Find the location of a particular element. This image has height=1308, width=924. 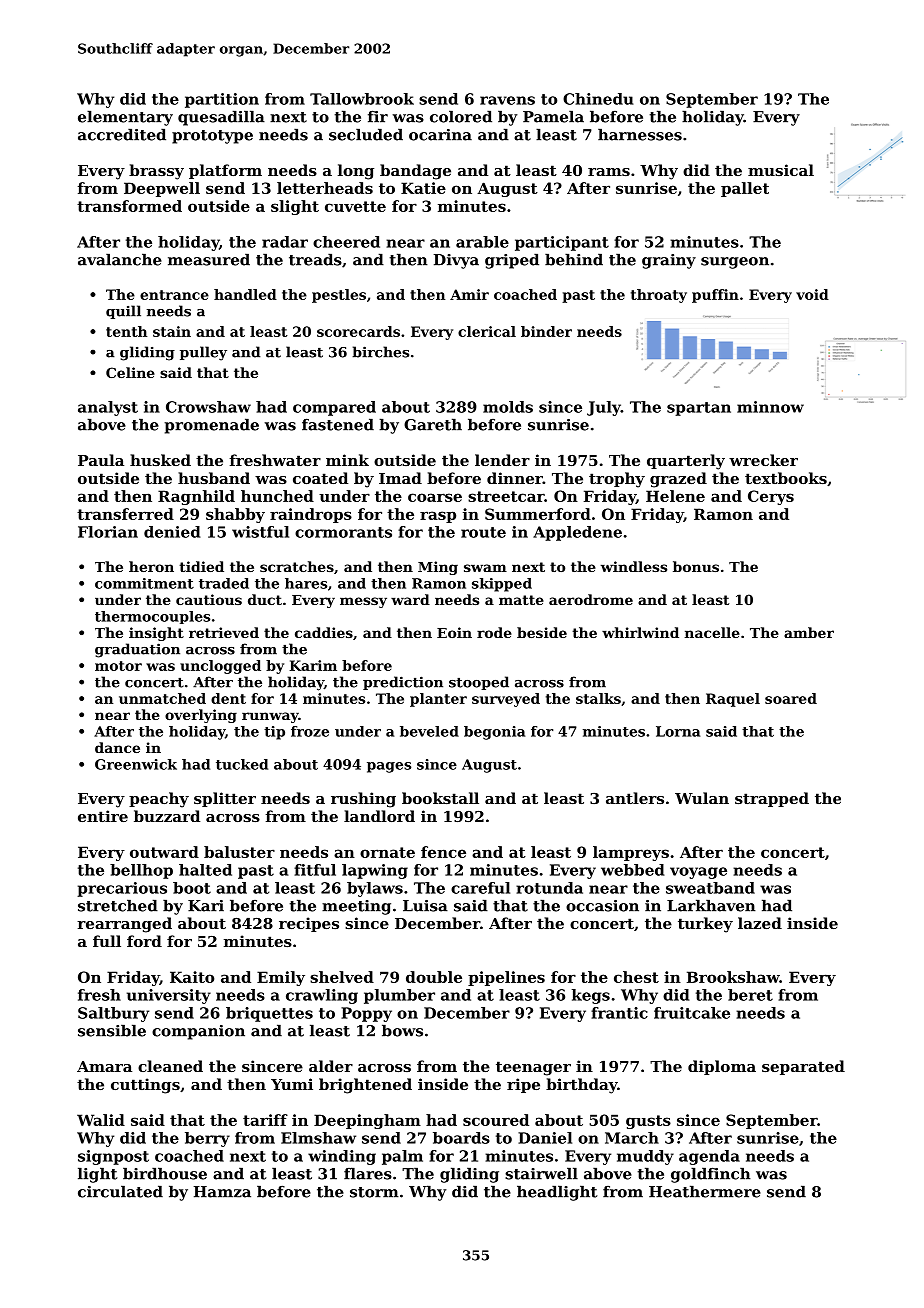

grainy is located at coordinates (669, 261).
